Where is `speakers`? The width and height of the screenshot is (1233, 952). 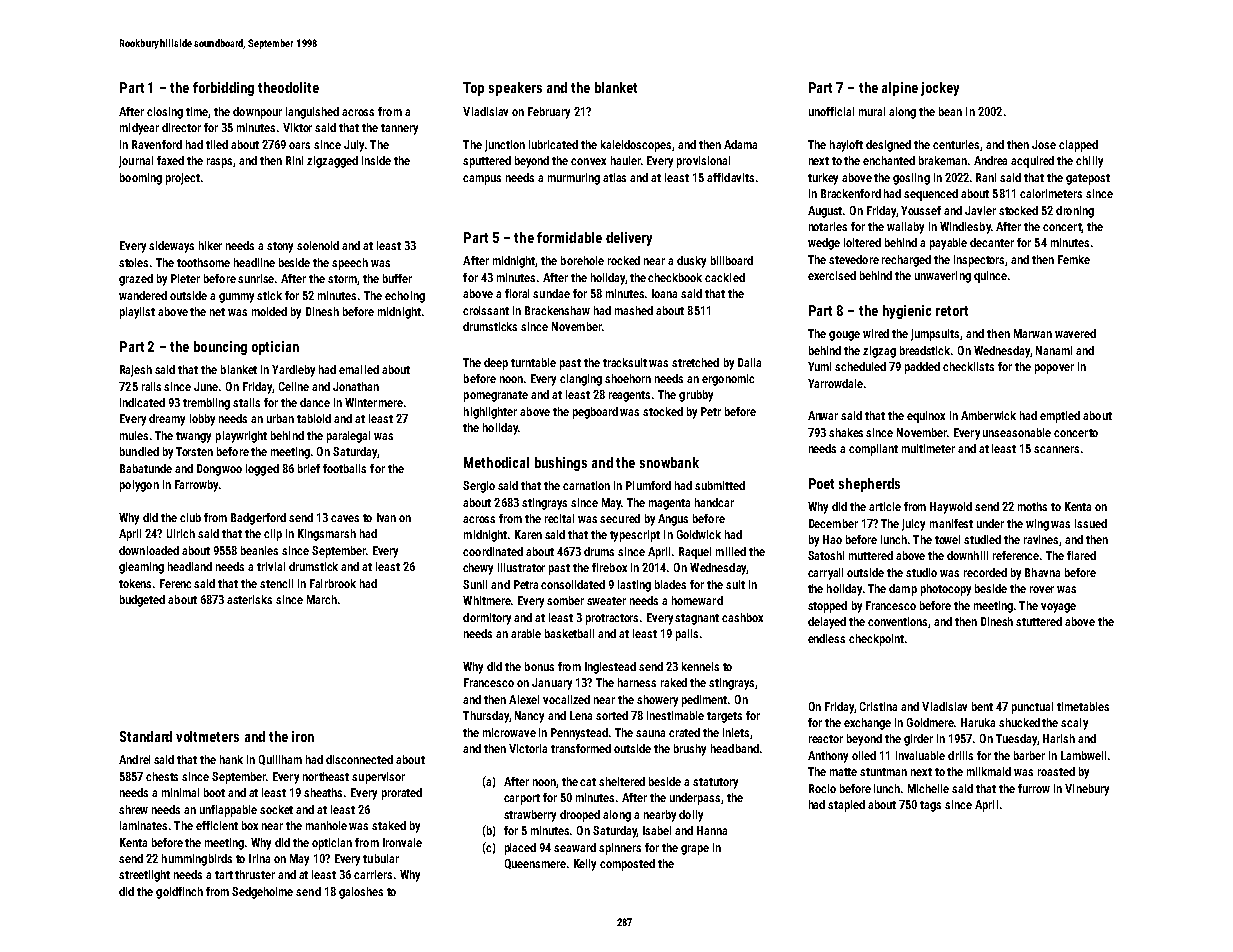 speakers is located at coordinates (515, 89).
